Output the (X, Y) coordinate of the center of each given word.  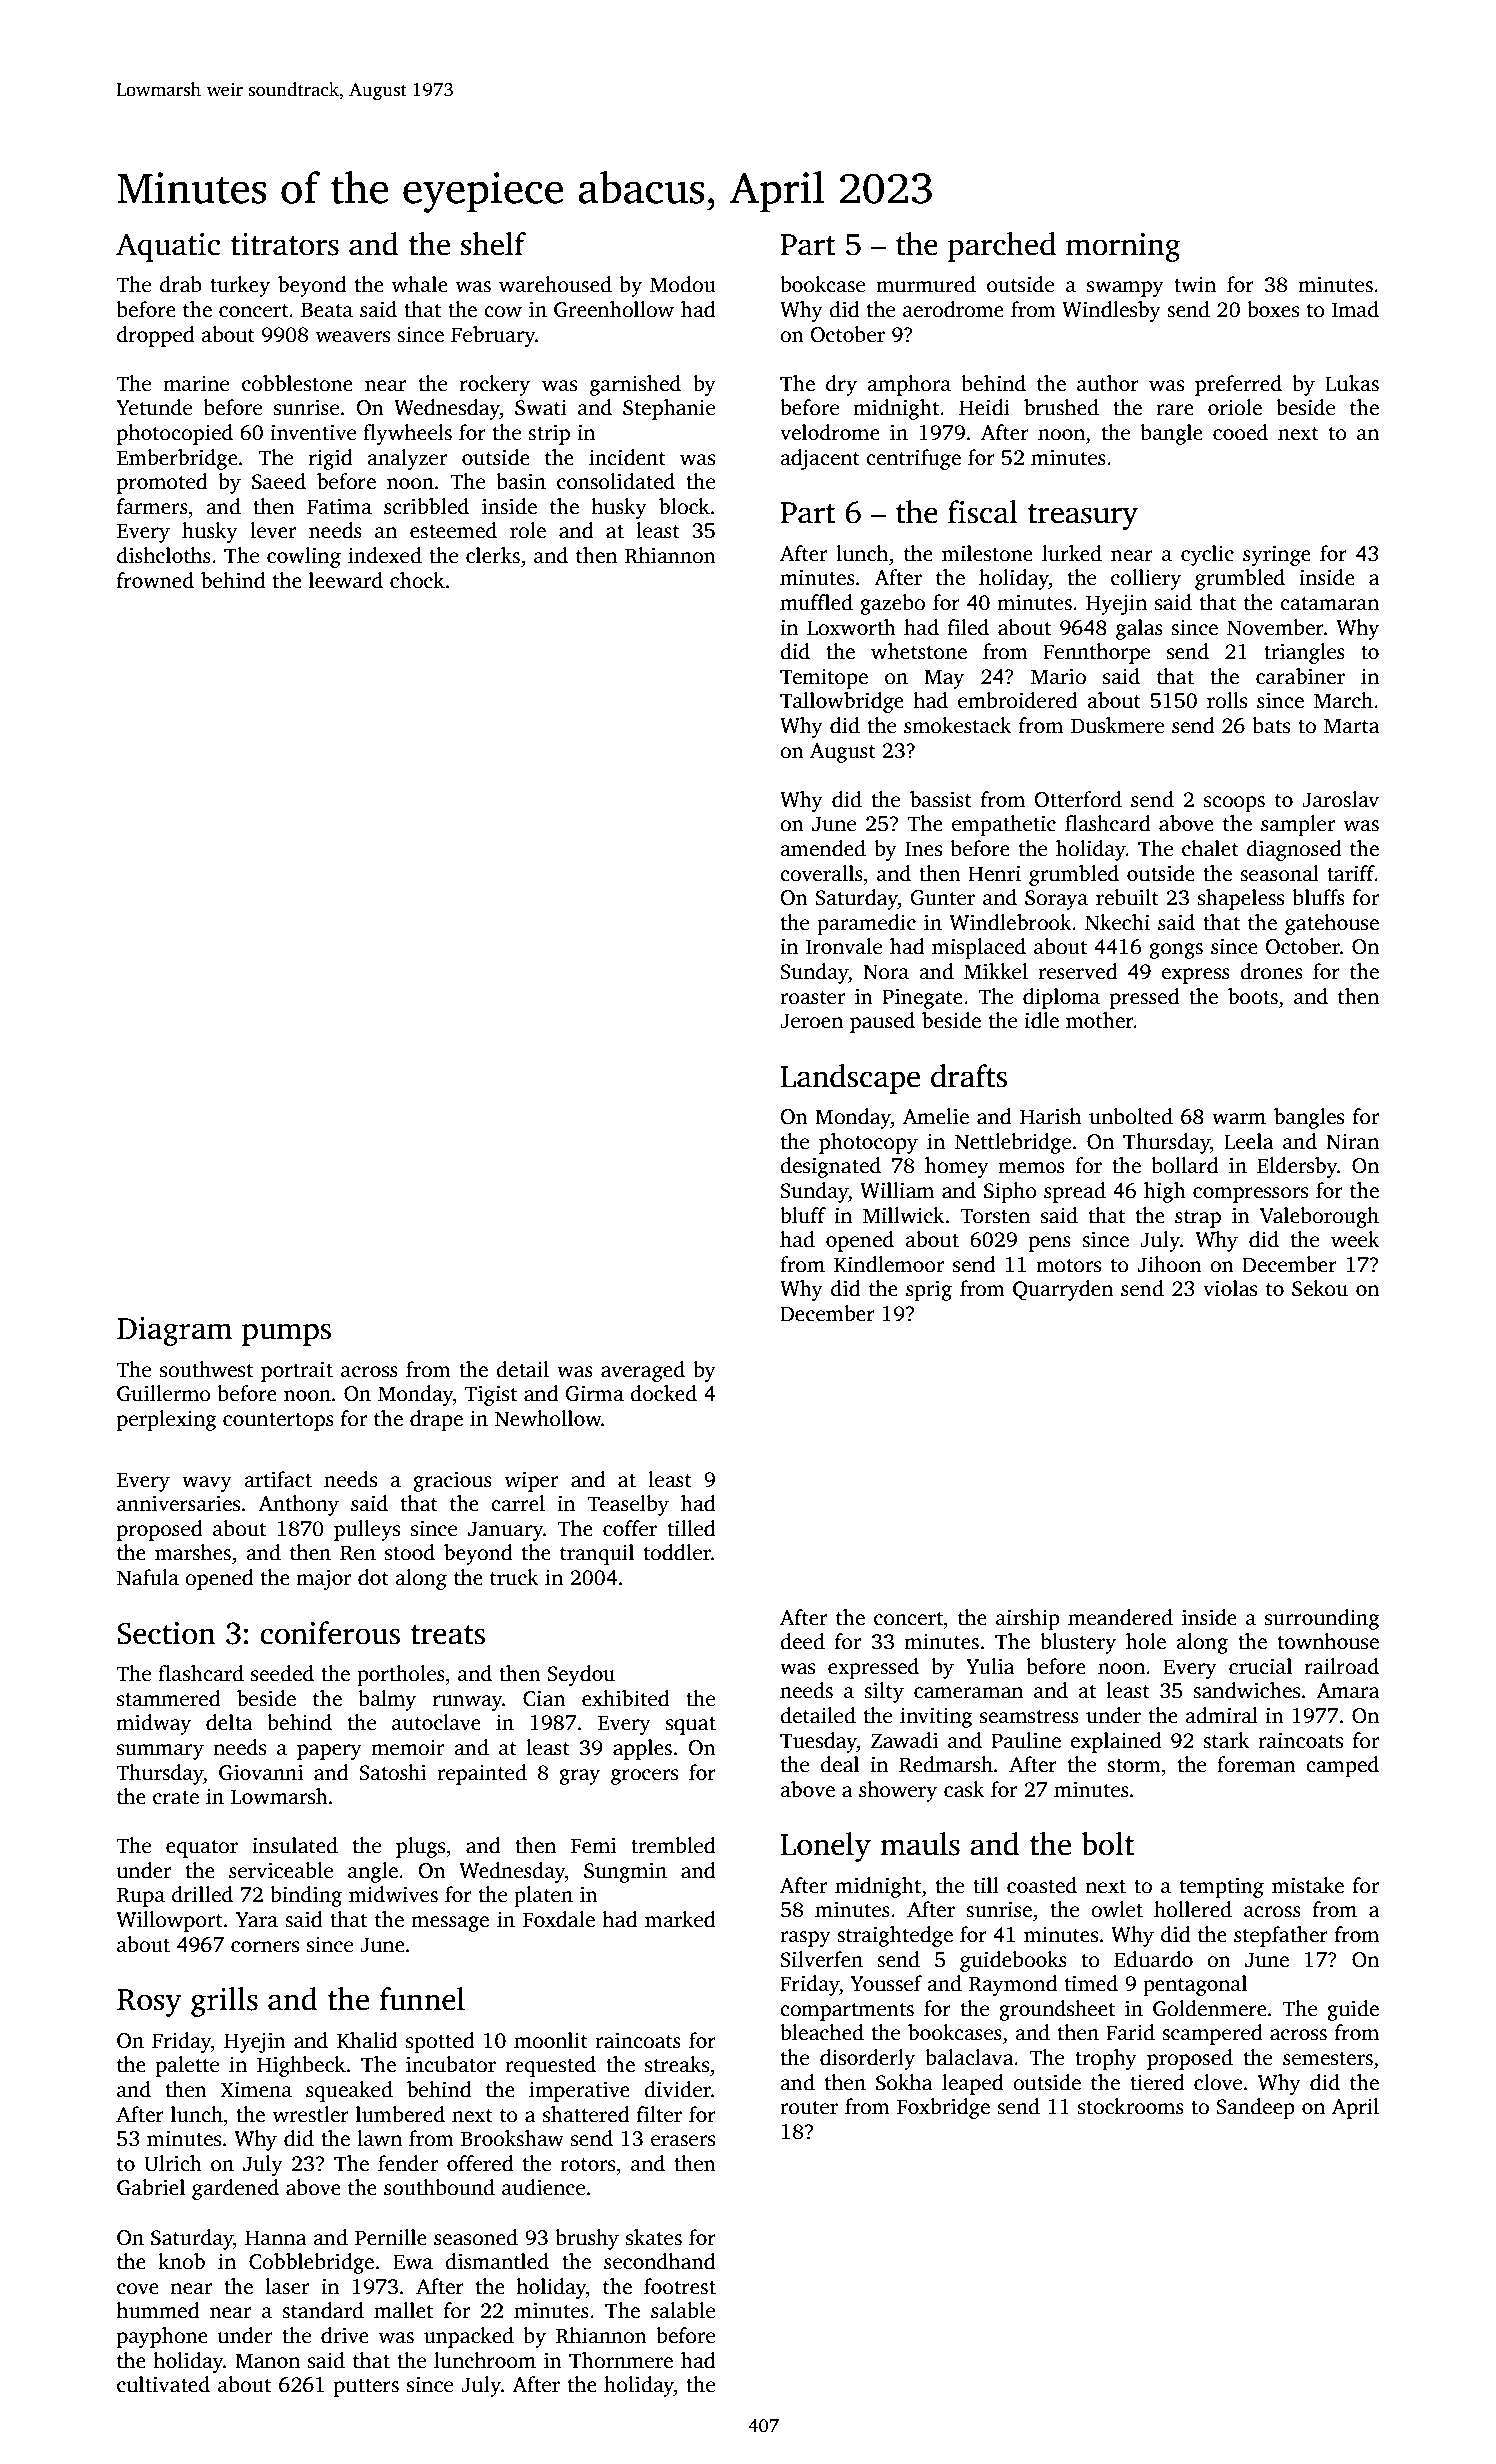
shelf (493, 244)
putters (366, 2388)
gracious (452, 1481)
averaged (643, 1371)
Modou (683, 284)
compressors (1250, 1195)
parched (1002, 247)
